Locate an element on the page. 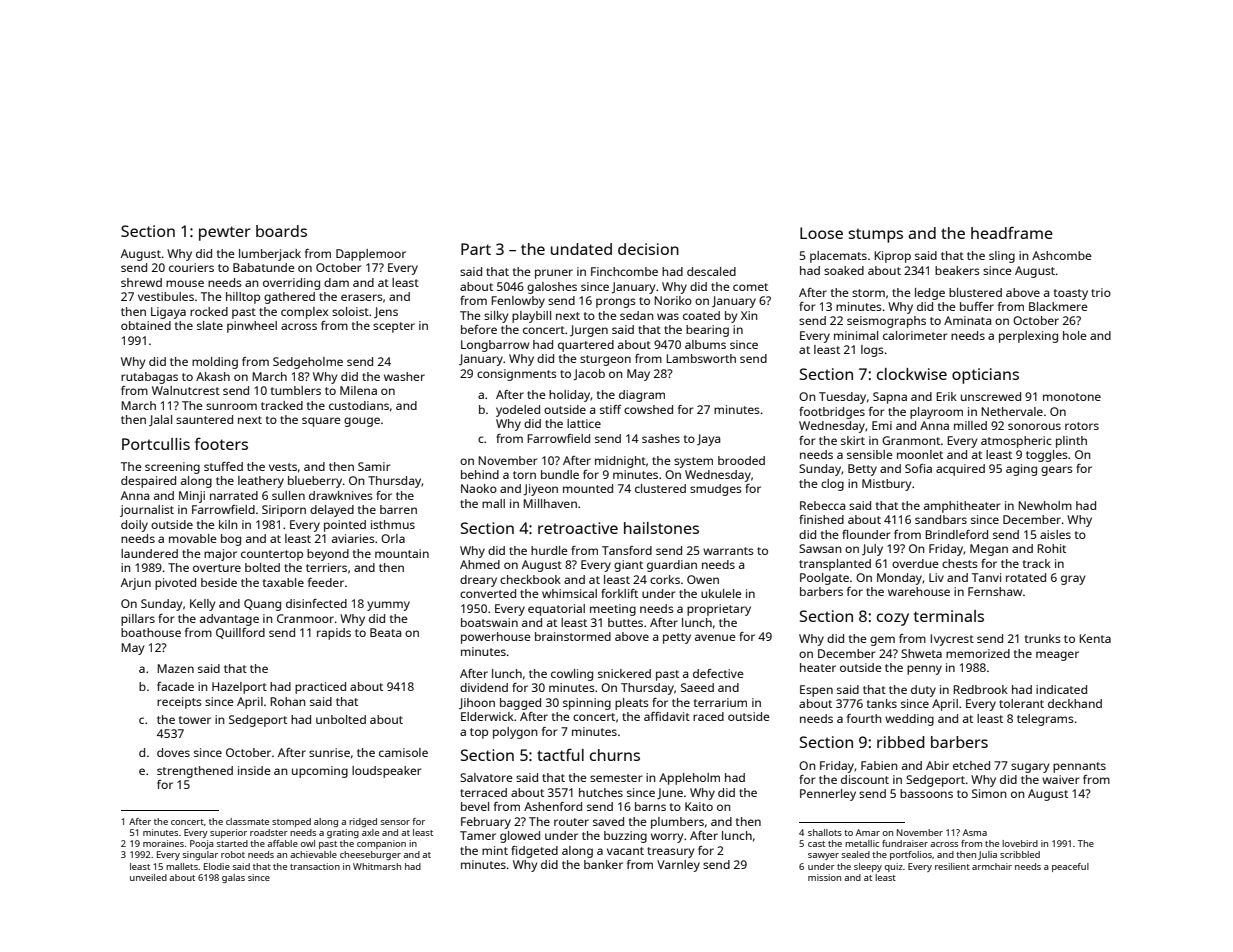  boards is located at coordinates (281, 231).
